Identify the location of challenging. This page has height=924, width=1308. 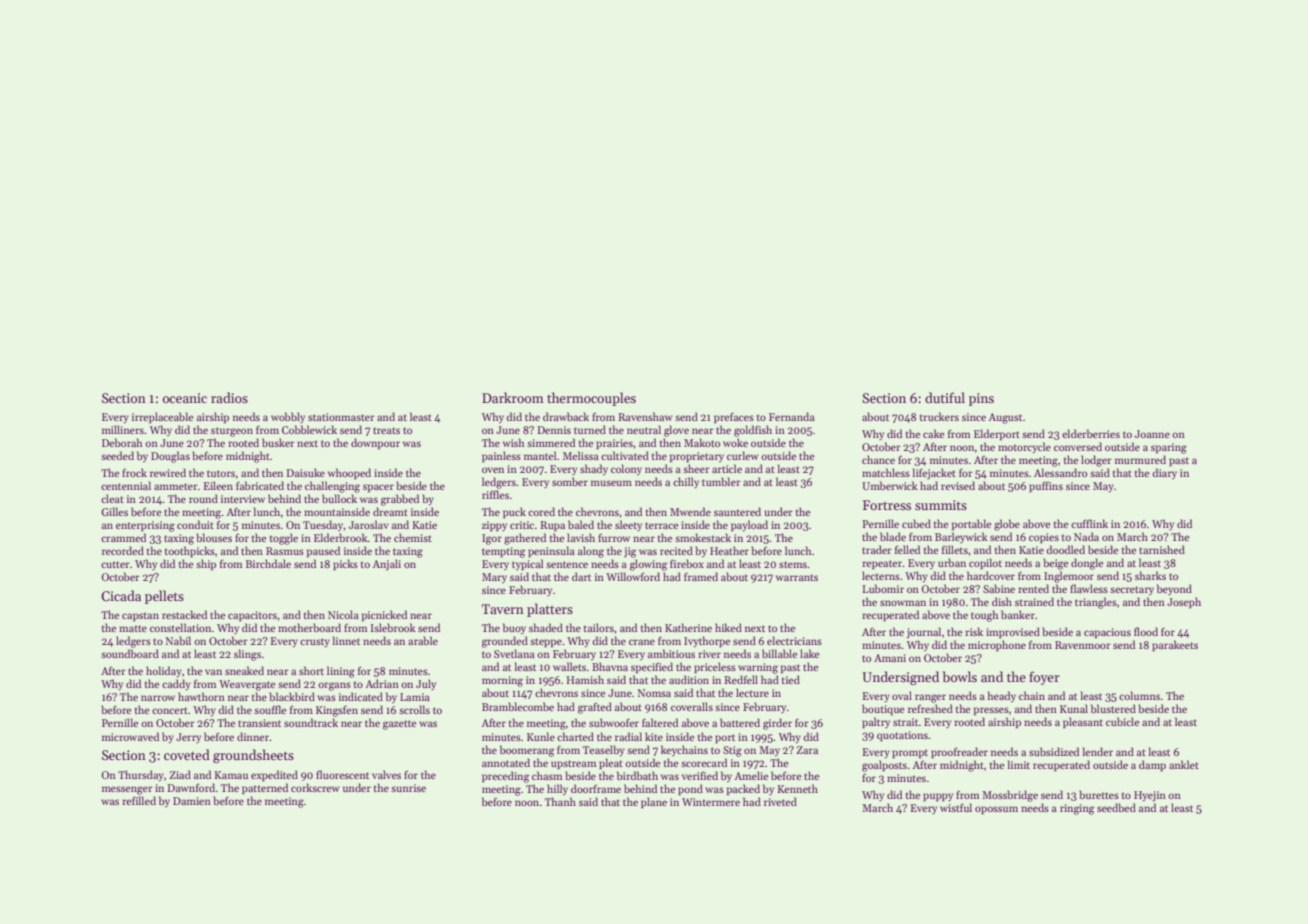
(332, 487).
